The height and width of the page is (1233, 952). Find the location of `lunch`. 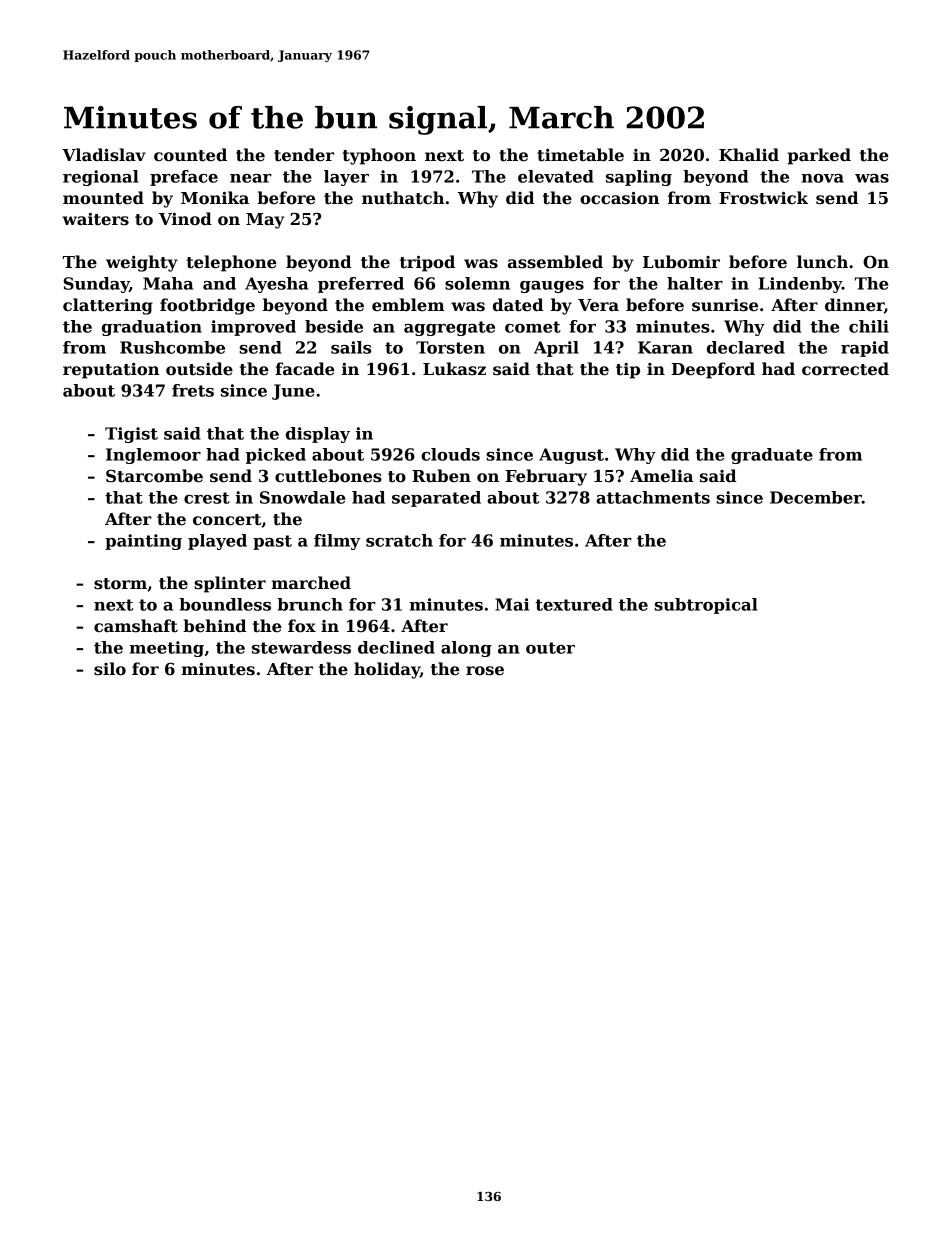

lunch is located at coordinates (822, 262).
